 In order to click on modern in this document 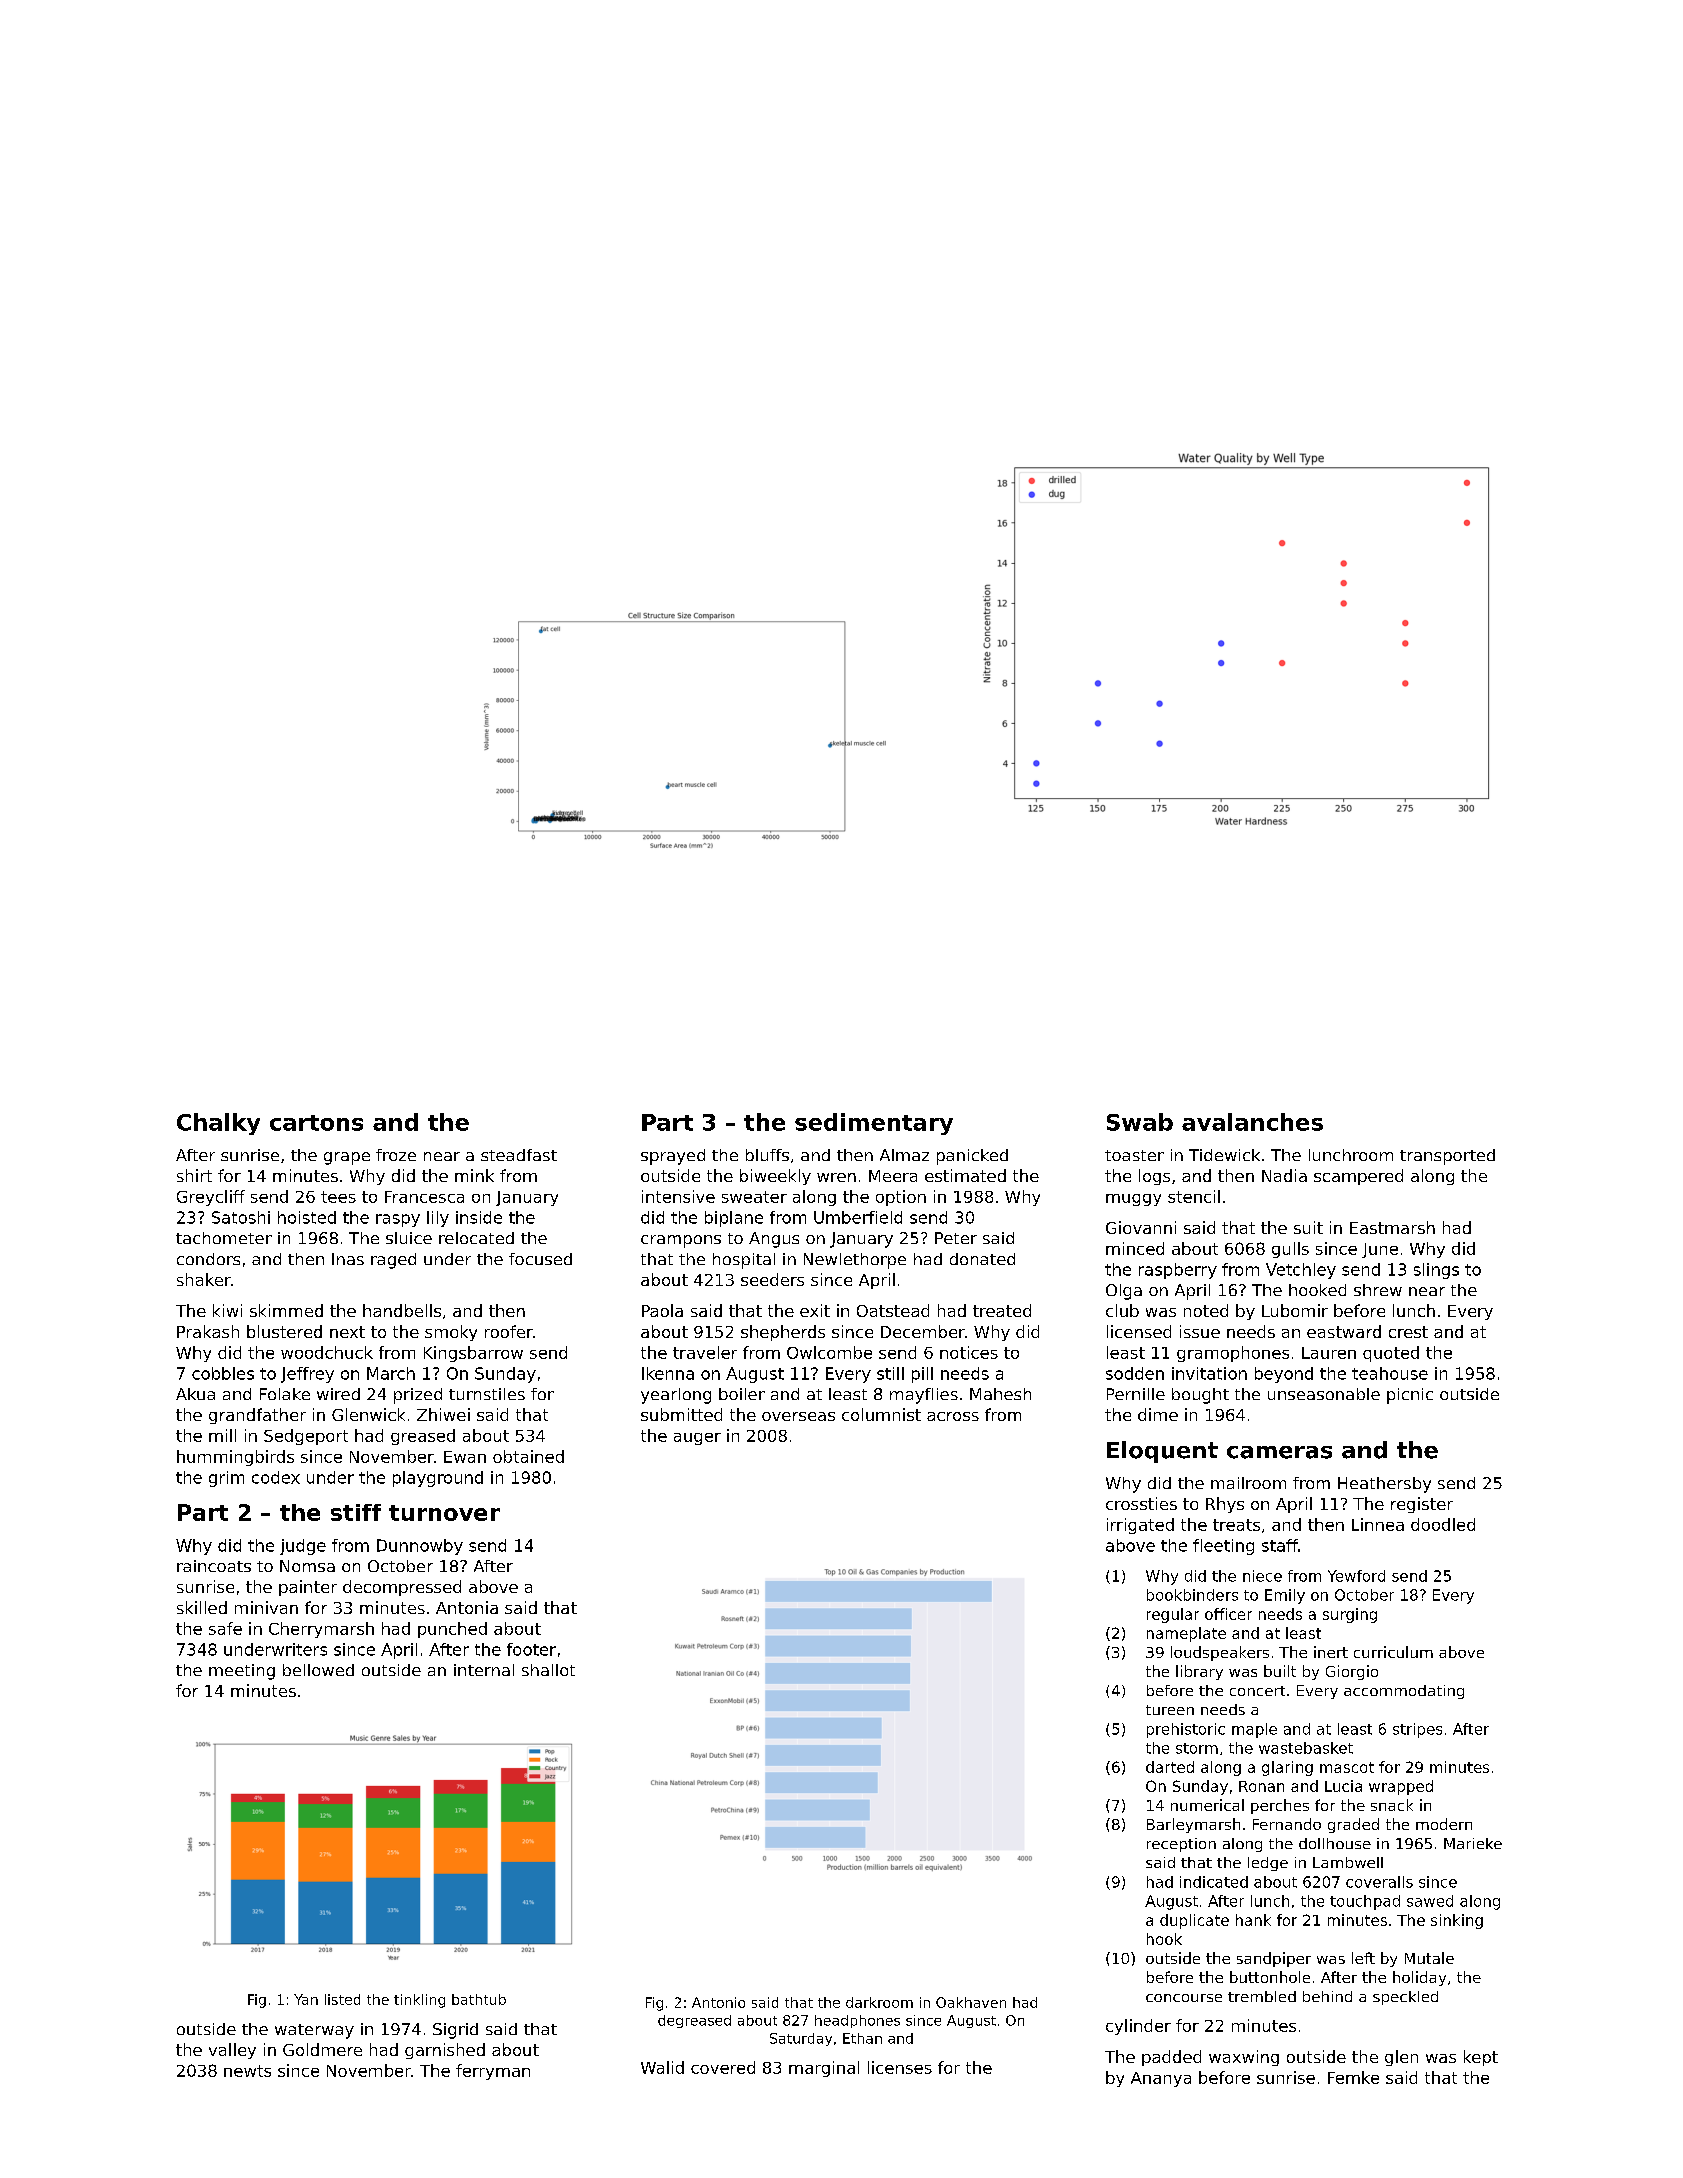, I will do `click(1444, 1824)`.
